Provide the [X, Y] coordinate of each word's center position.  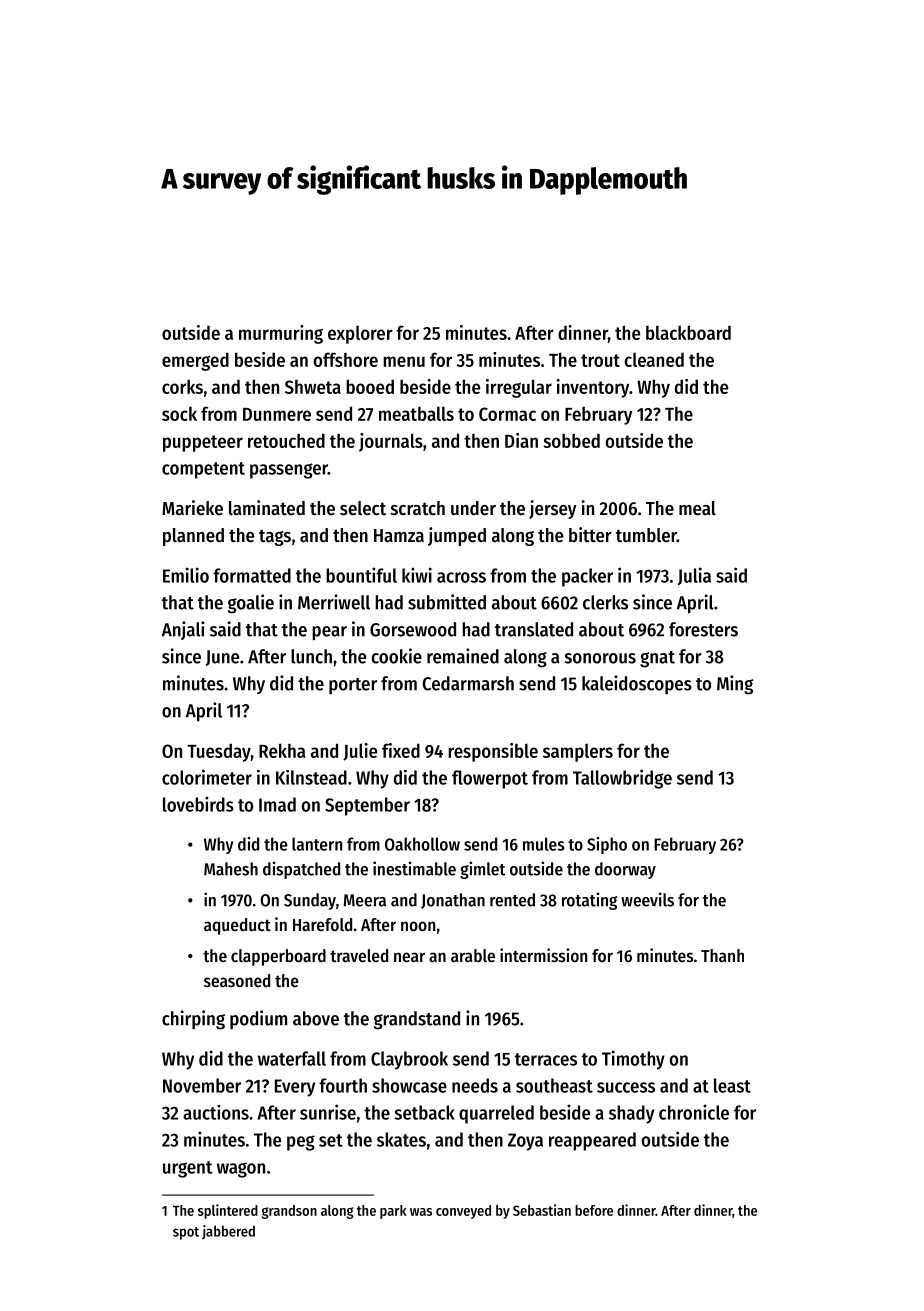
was [421, 1212]
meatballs [416, 413]
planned [193, 537]
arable [473, 955]
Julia [694, 576]
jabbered [228, 1232]
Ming [735, 685]
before [594, 1210]
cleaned [654, 360]
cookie [396, 656]
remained [463, 656]
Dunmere [277, 414]
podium [258, 1019]
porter [353, 686]
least [732, 1085]
